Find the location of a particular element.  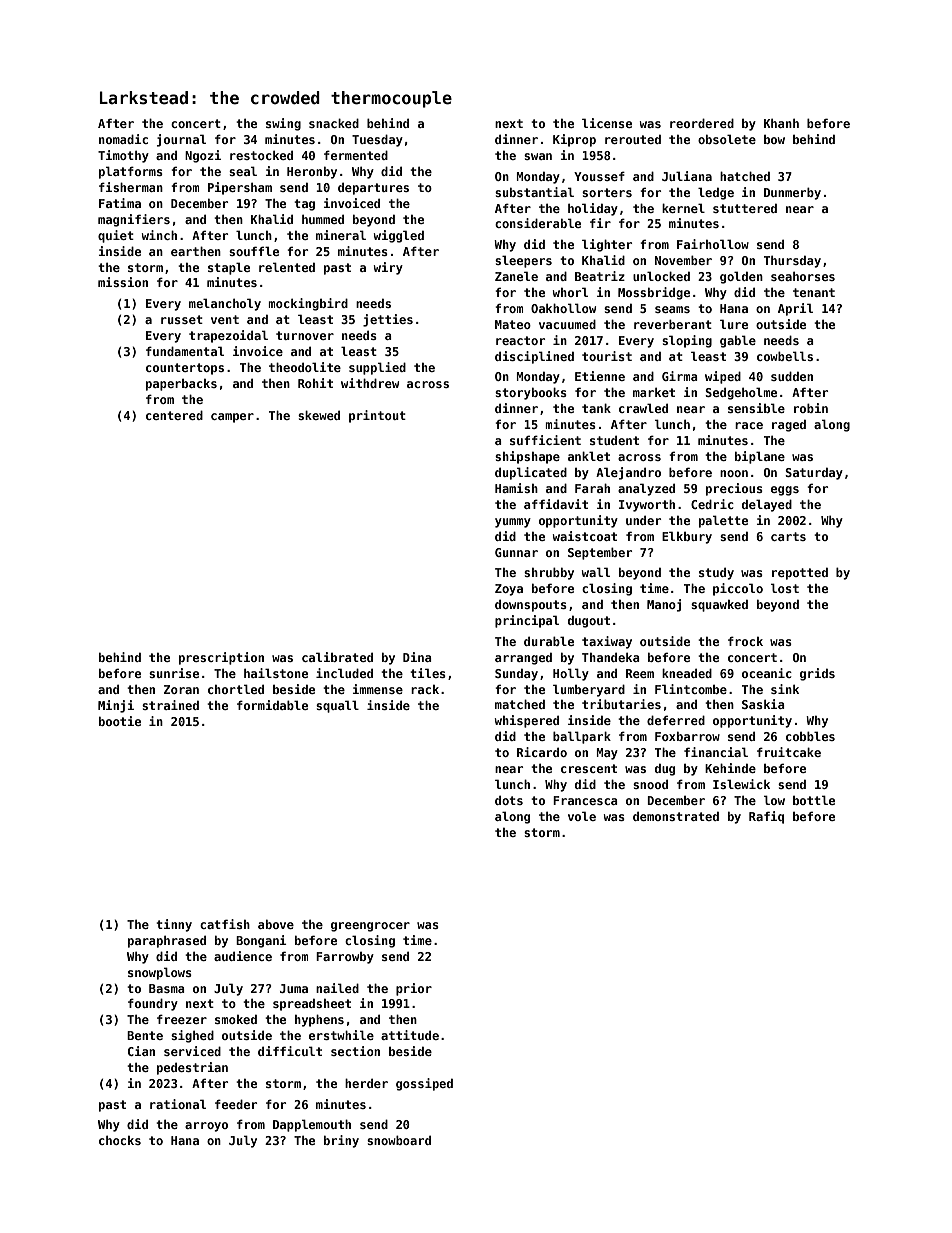

attitude is located at coordinates (410, 1035).
